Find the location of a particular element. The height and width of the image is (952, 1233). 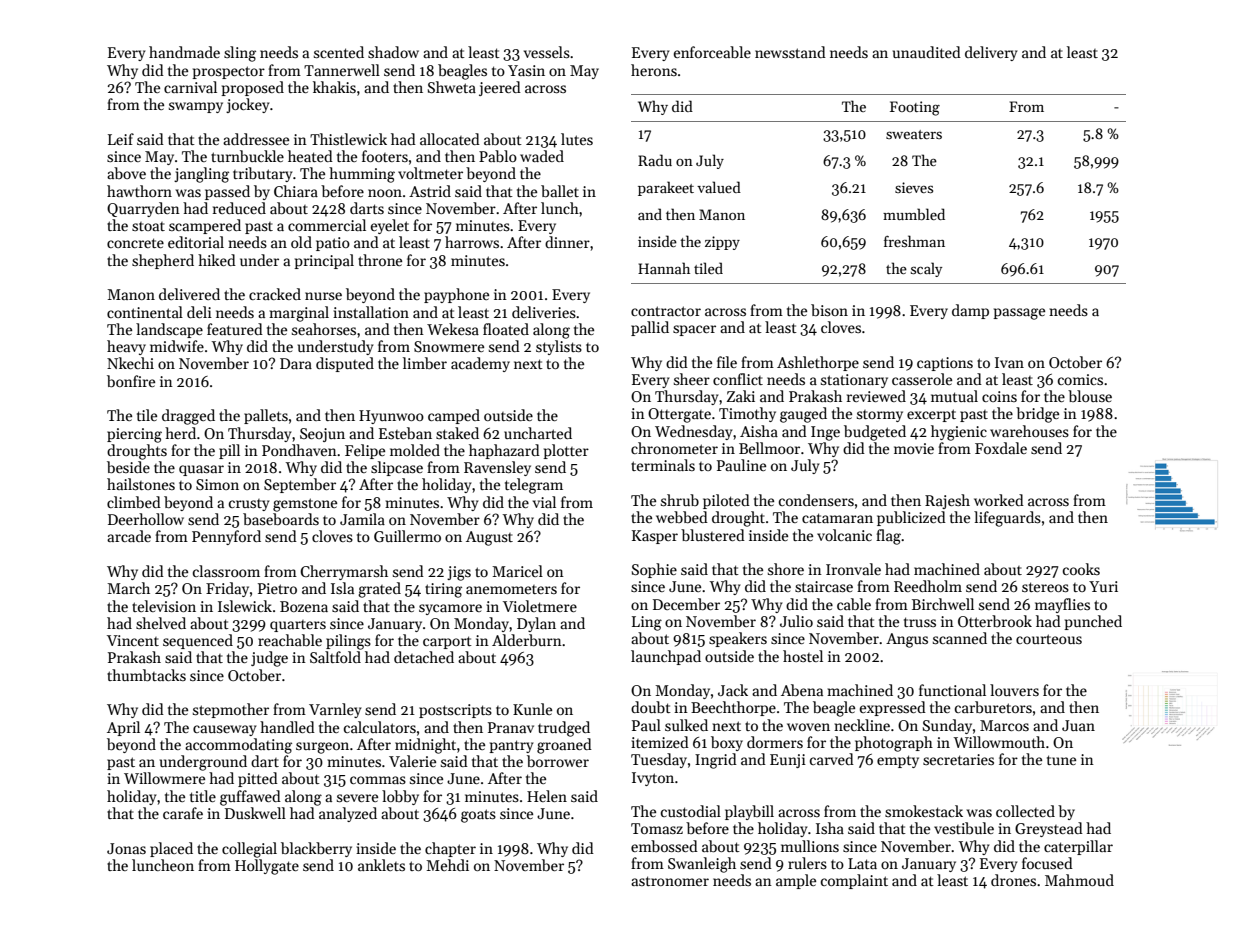

mumbled is located at coordinates (914, 214).
